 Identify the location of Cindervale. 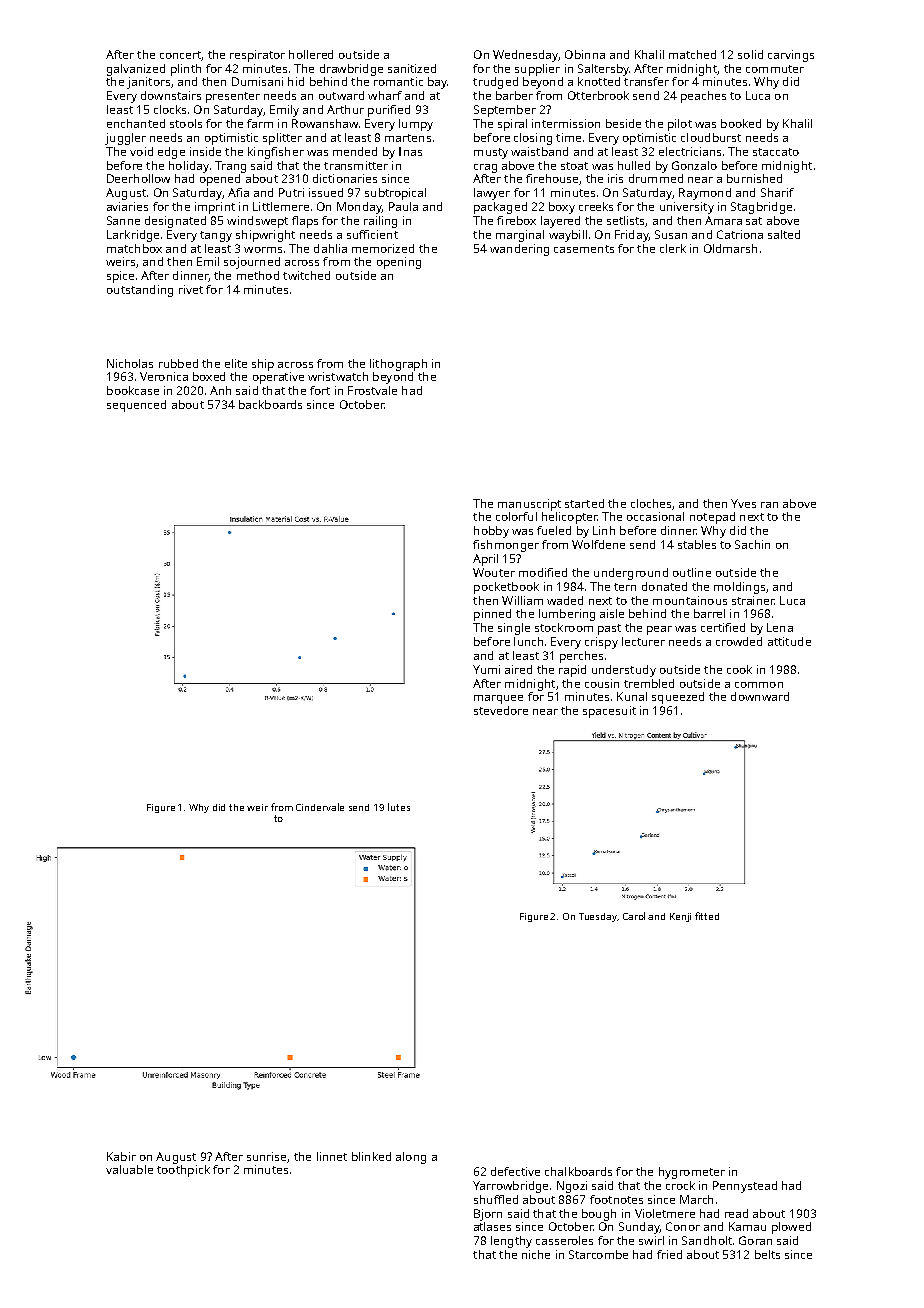
(320, 807).
